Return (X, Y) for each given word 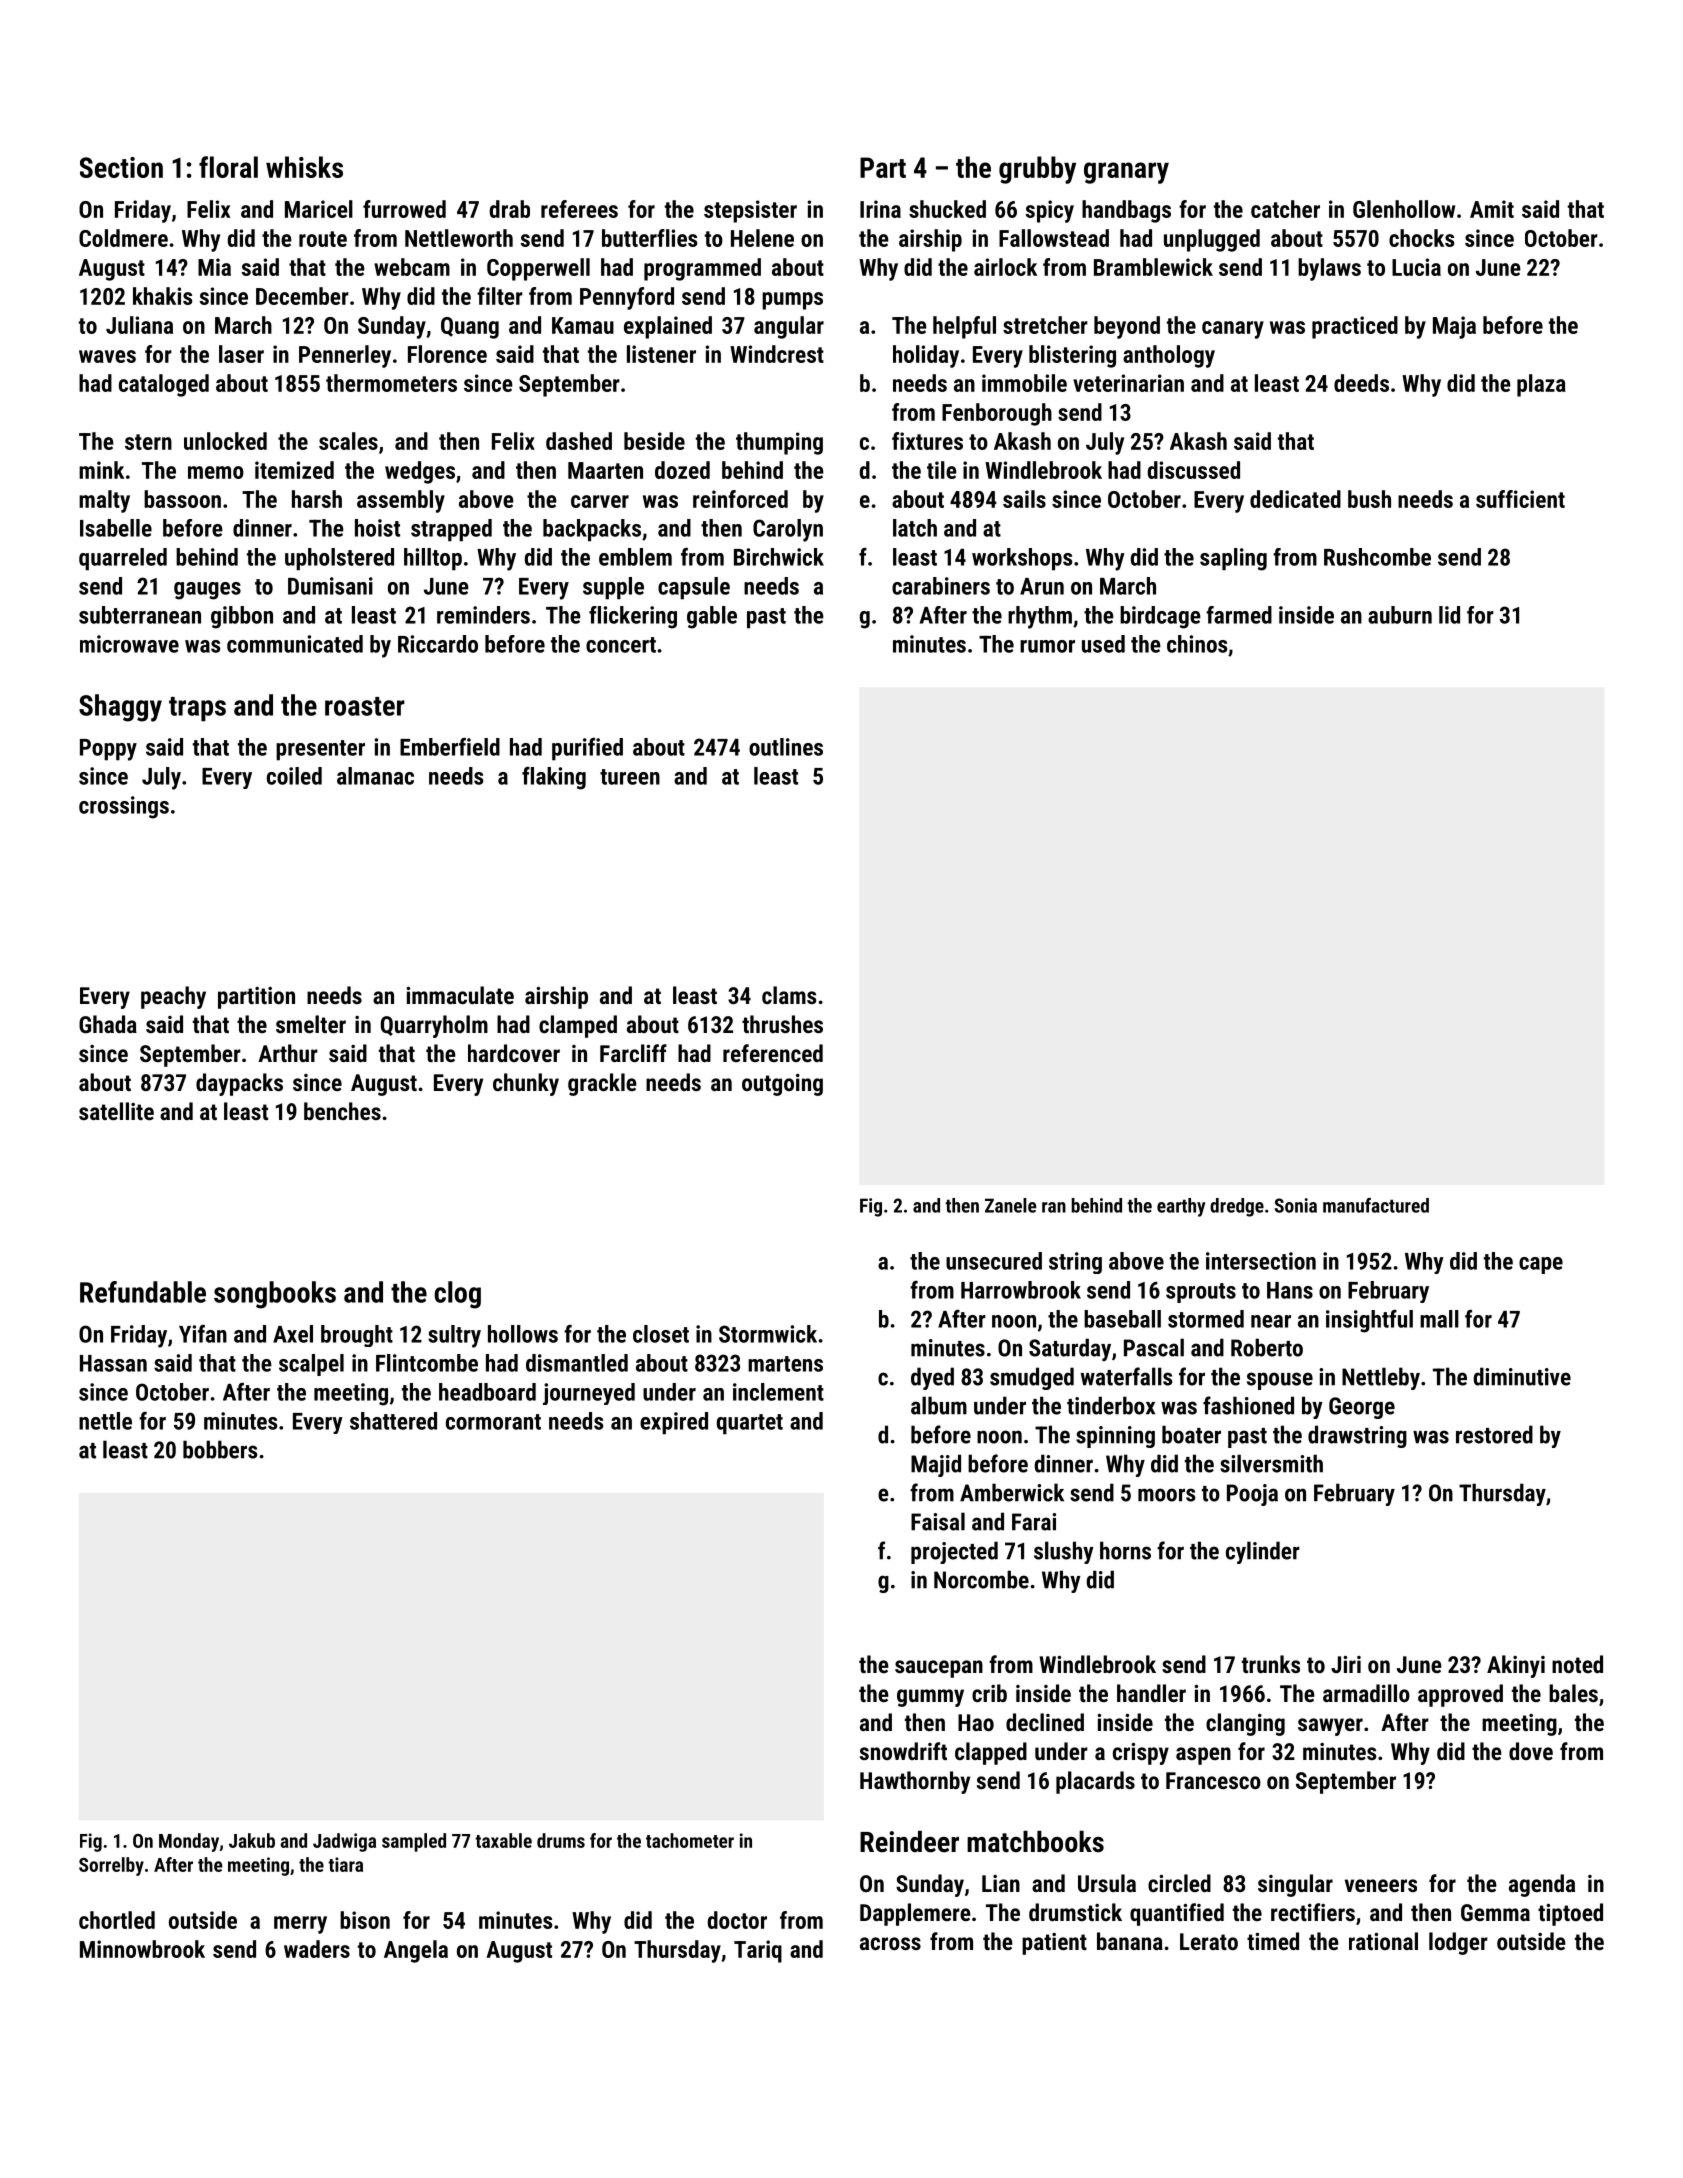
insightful (1369, 1321)
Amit (1492, 209)
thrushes (782, 1024)
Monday (189, 1842)
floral (228, 167)
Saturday (1070, 1349)
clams (789, 995)
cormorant (493, 1422)
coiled (294, 776)
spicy (1049, 211)
